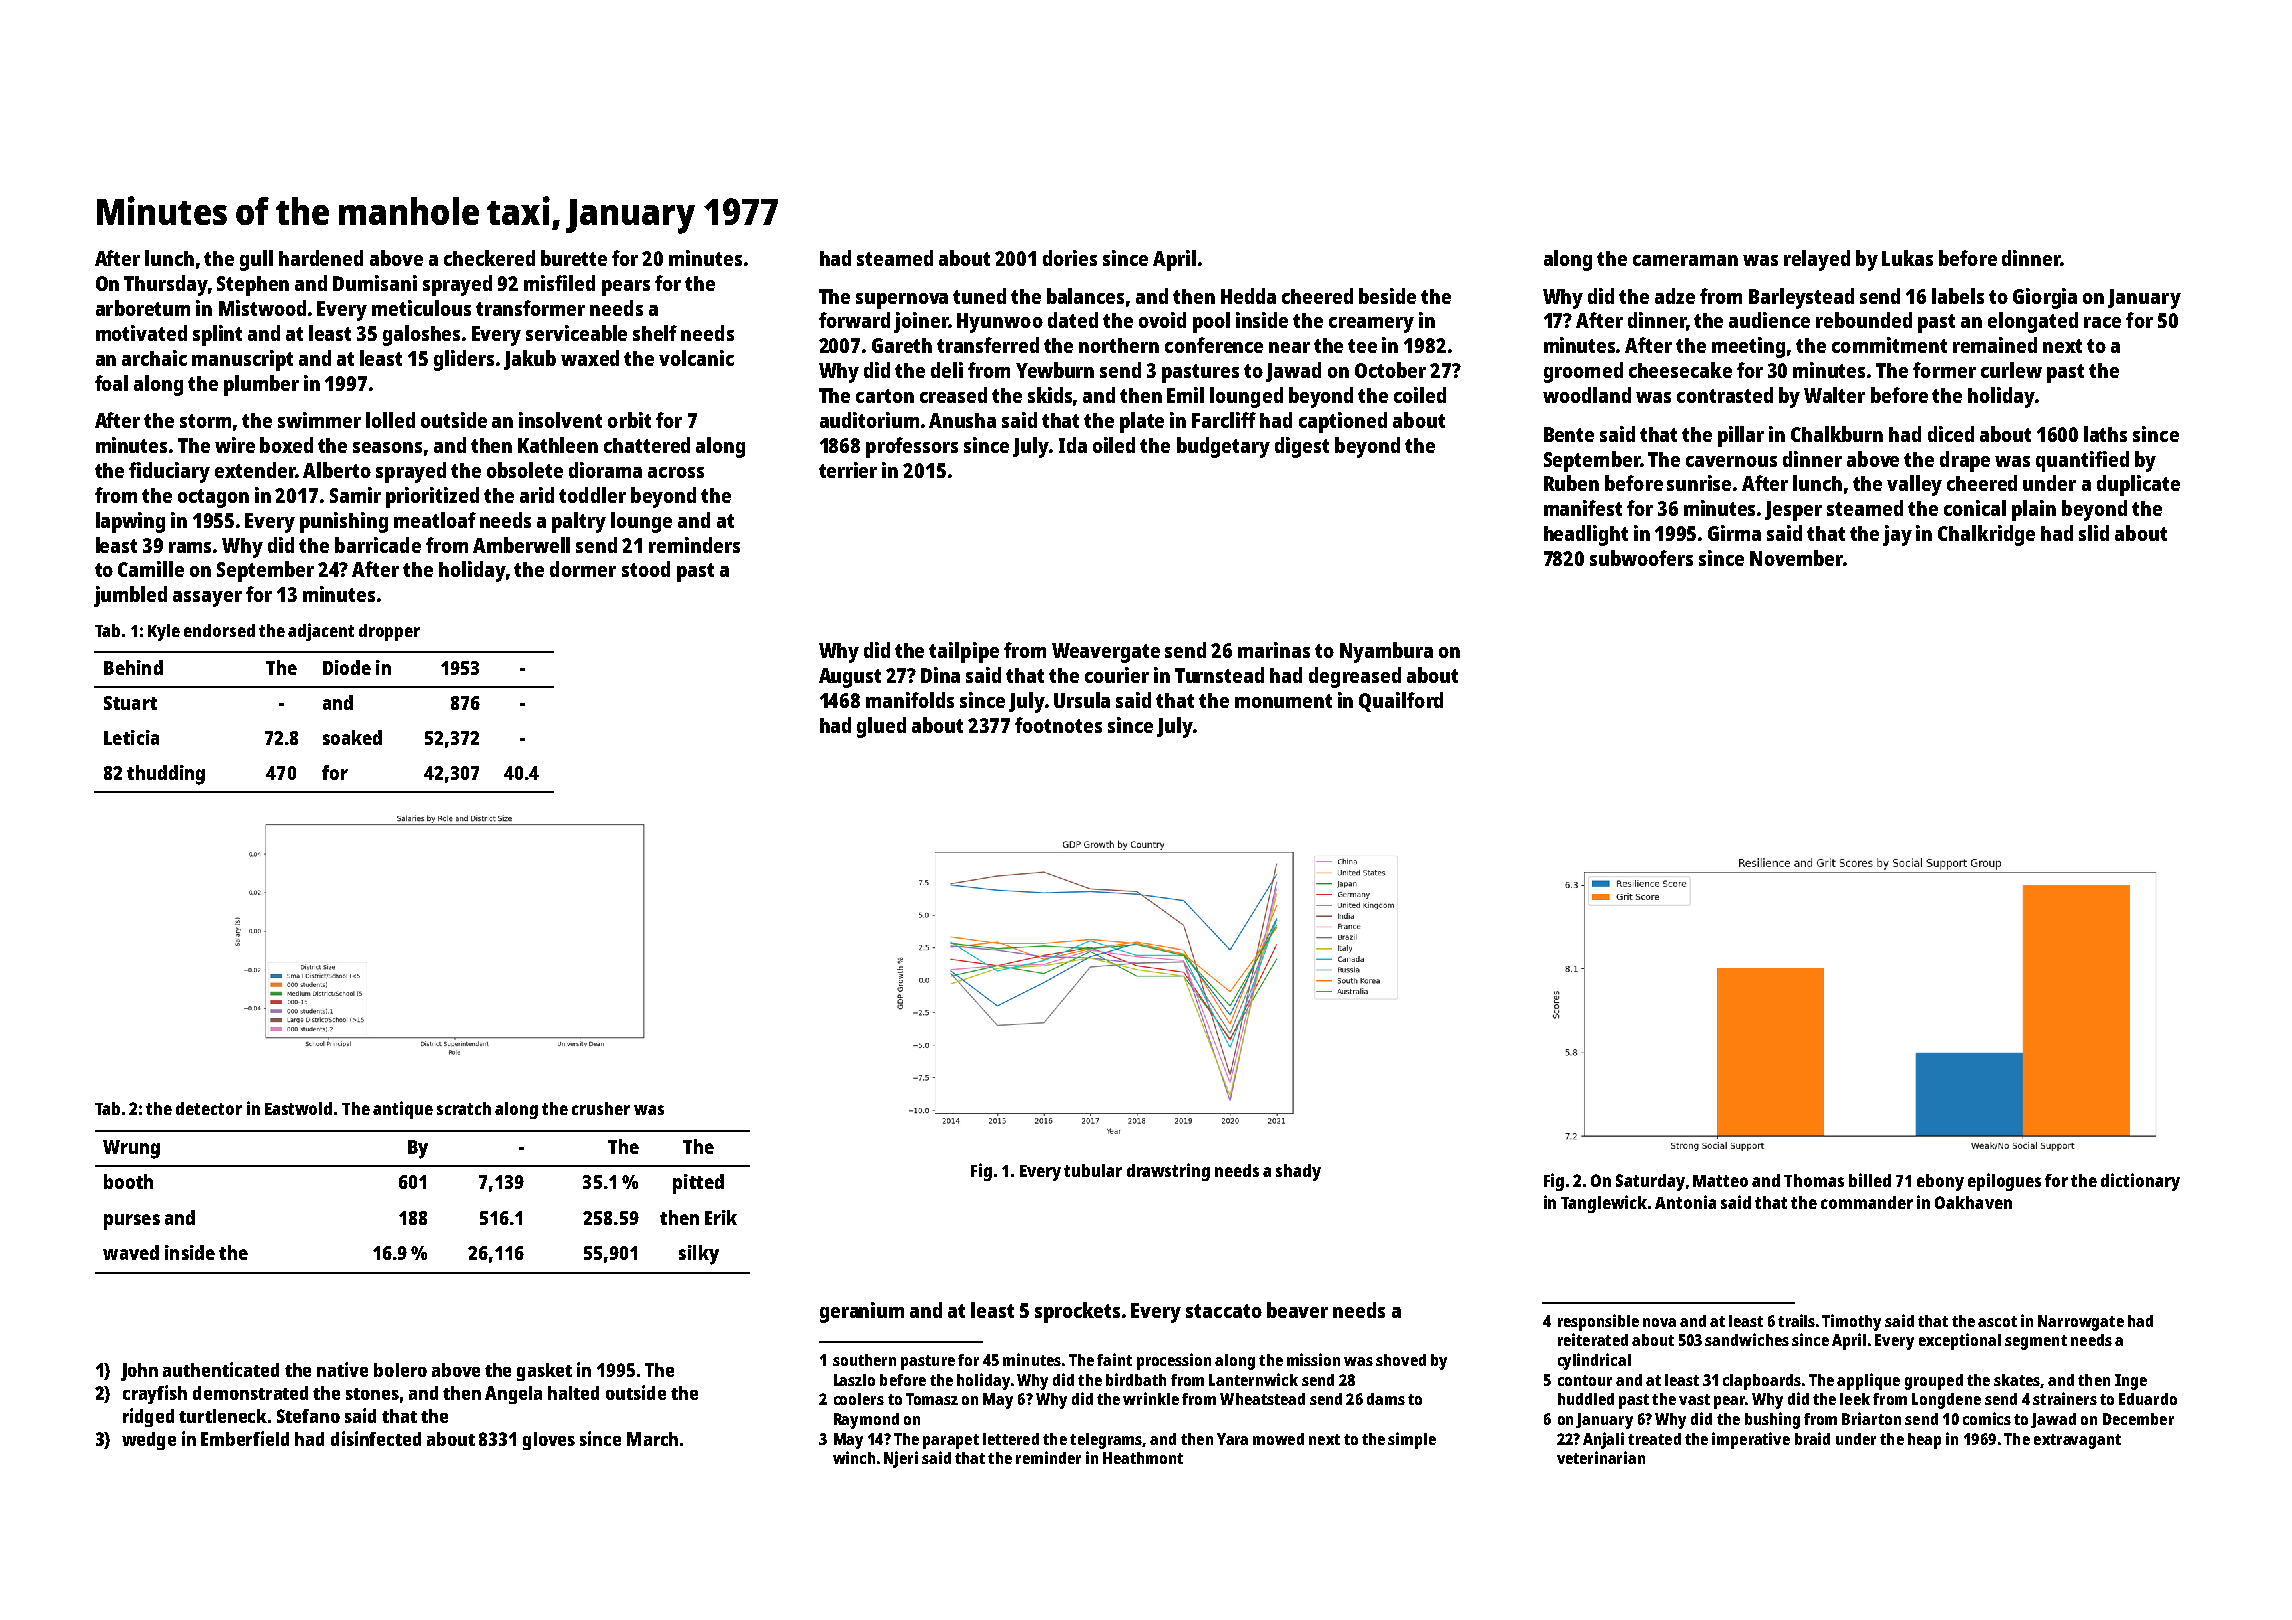 The image size is (2292, 1620). Describe the element at coordinates (1834, 395) in the screenshot. I see `Walter` at that location.
